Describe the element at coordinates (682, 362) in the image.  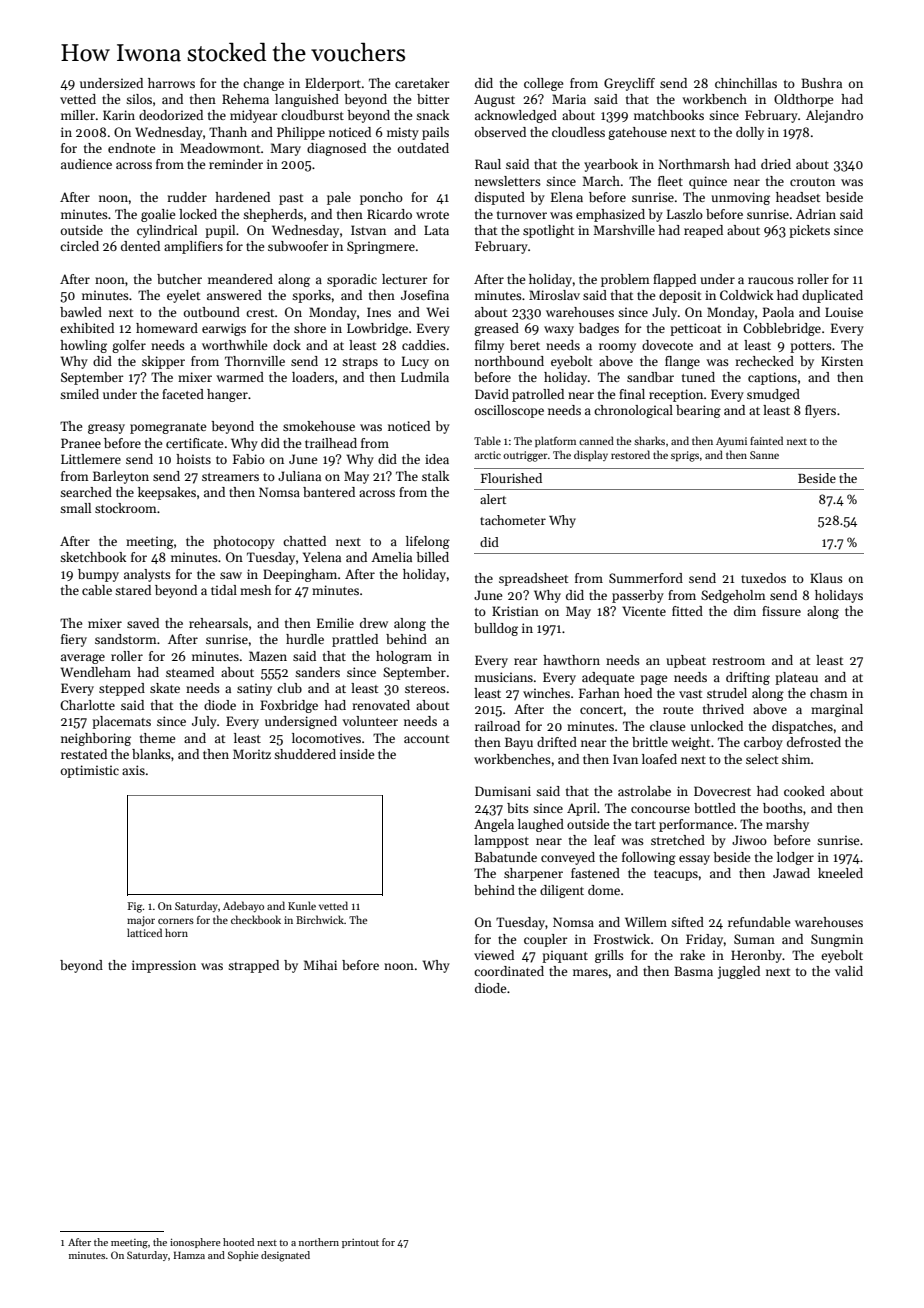
I see `flange` at that location.
